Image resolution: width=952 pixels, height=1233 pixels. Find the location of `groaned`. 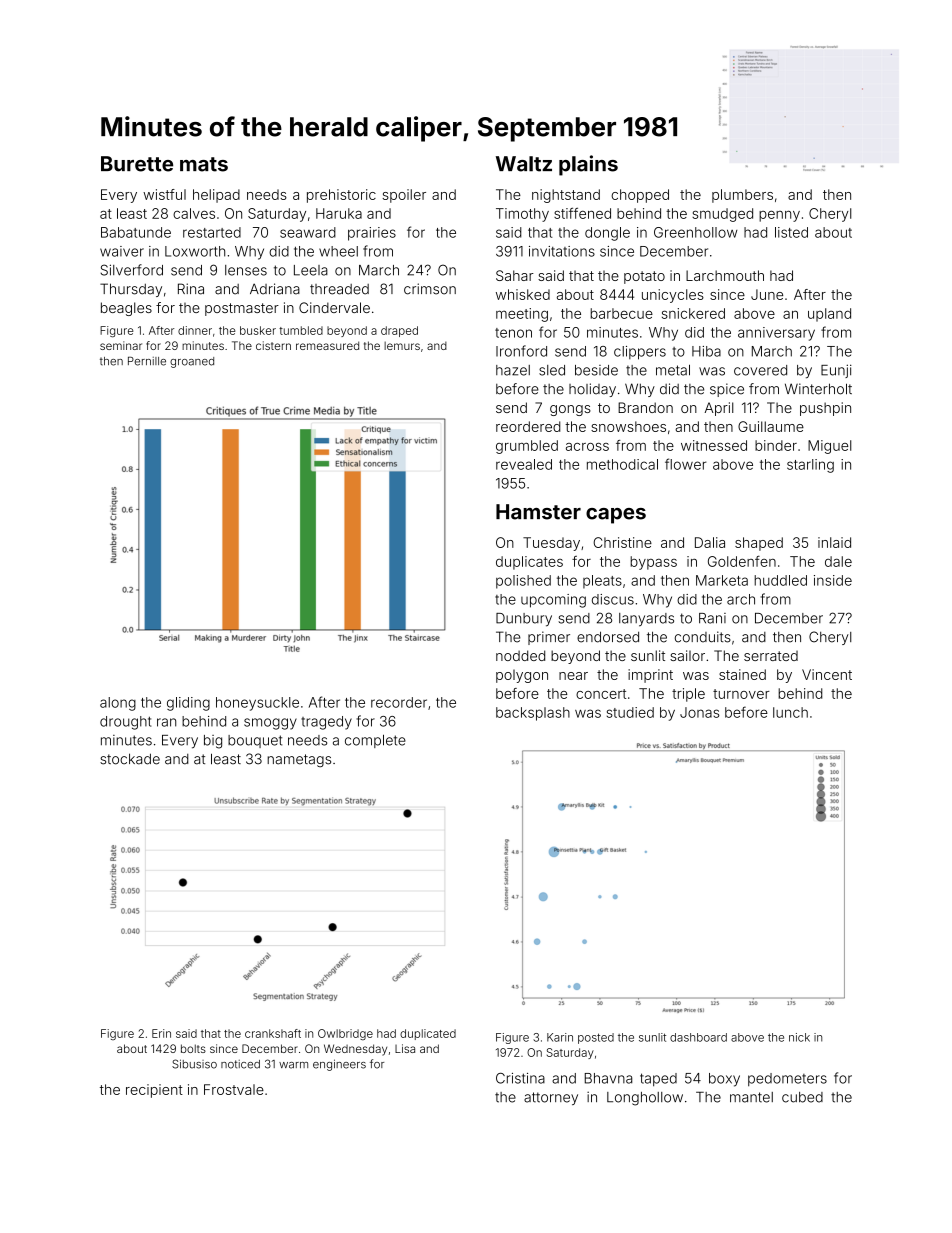

groaned is located at coordinates (192, 362).
